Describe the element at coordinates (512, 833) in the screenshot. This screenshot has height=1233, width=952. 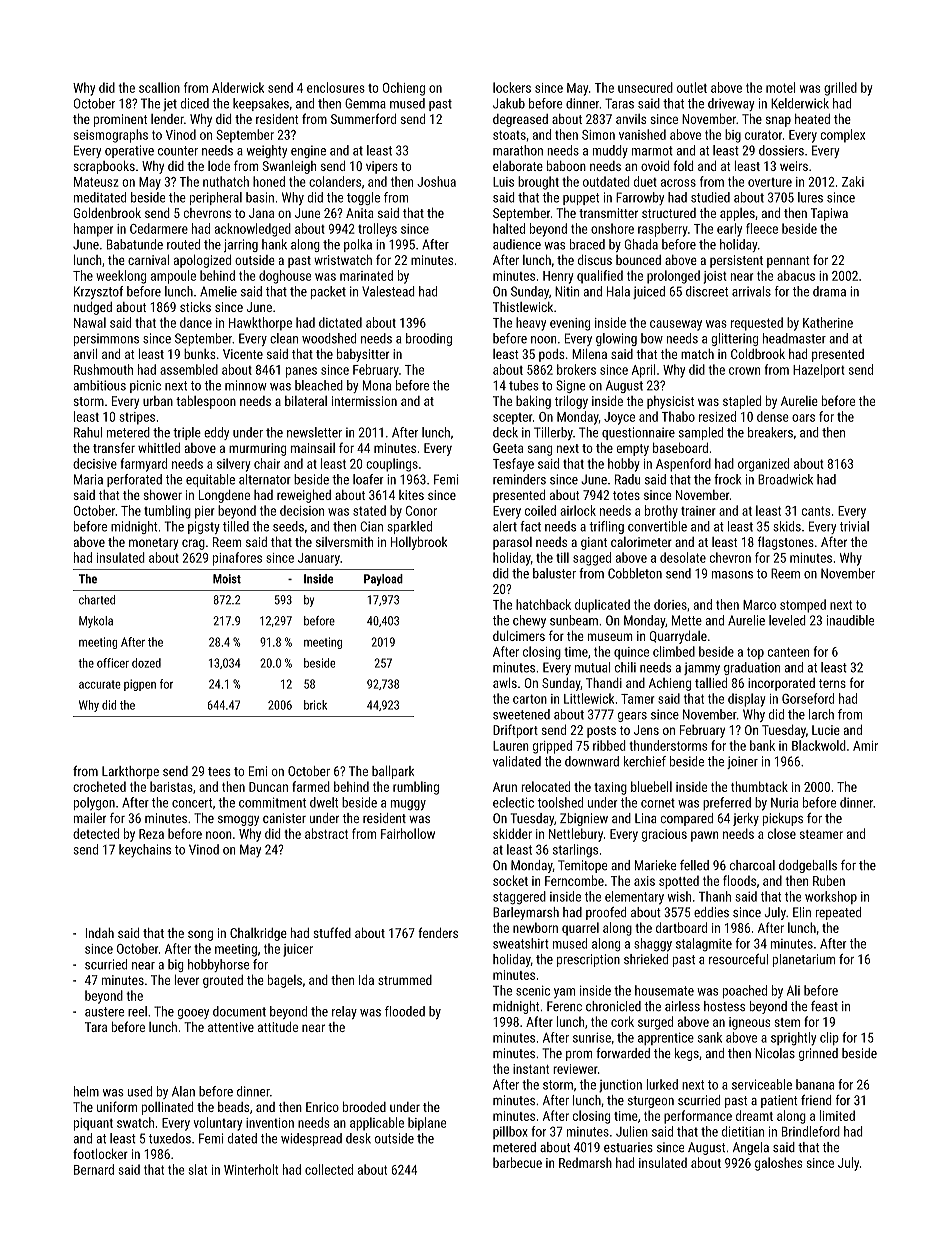
I see `skidder` at that location.
